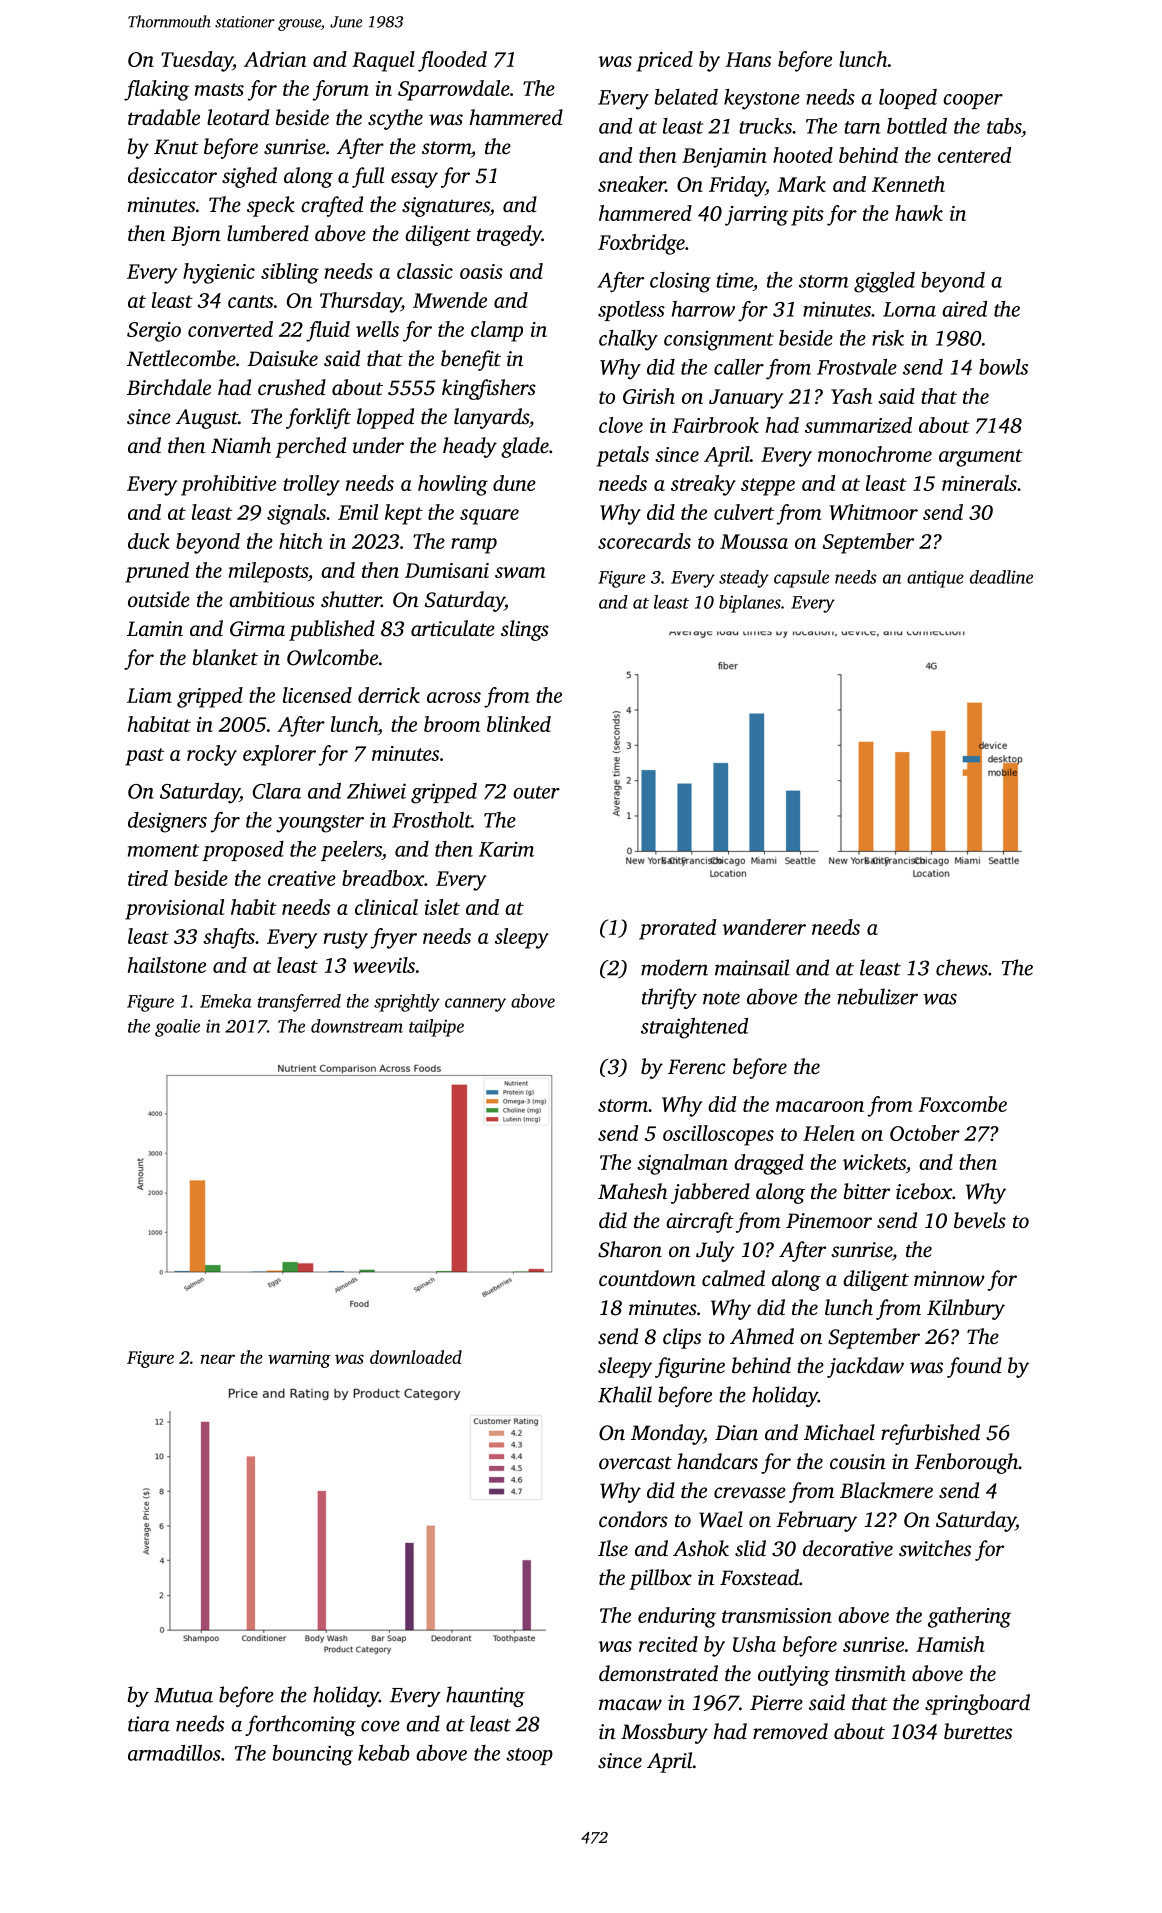  Describe the element at coordinates (801, 184) in the screenshot. I see `Mark` at that location.
